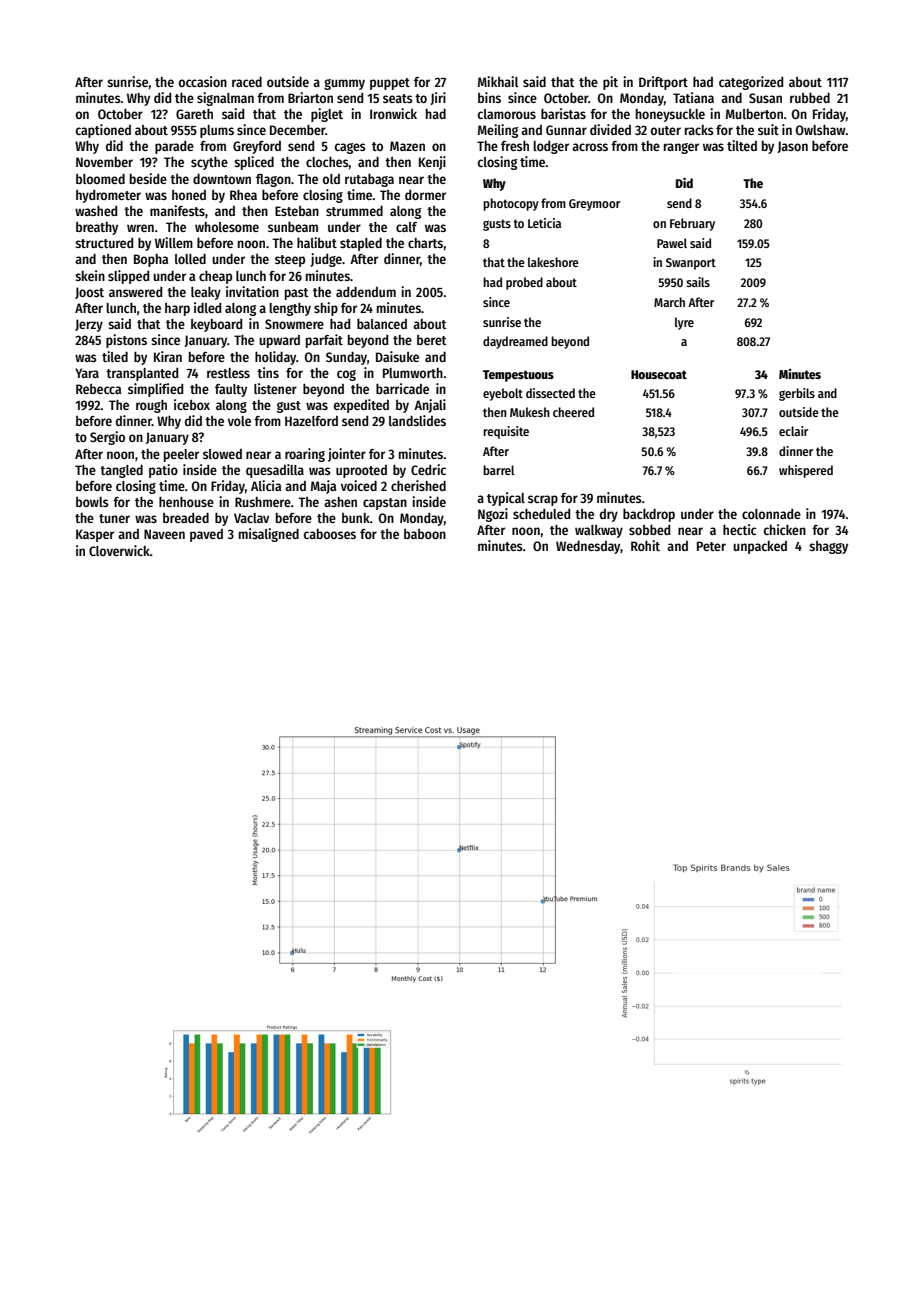  I want to click on tilted, so click(742, 145).
